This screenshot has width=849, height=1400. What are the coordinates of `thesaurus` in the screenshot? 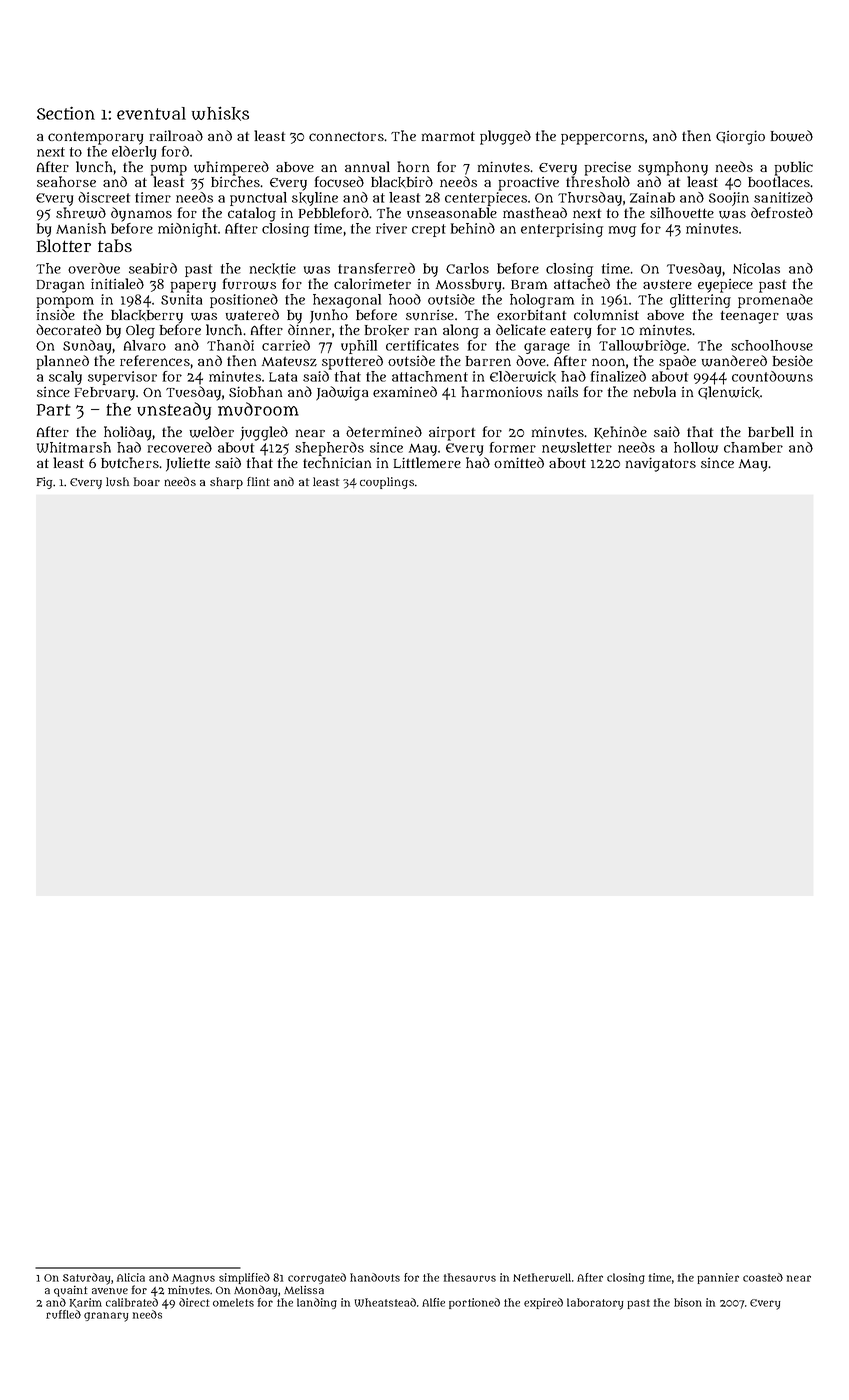 It's located at (470, 1277).
